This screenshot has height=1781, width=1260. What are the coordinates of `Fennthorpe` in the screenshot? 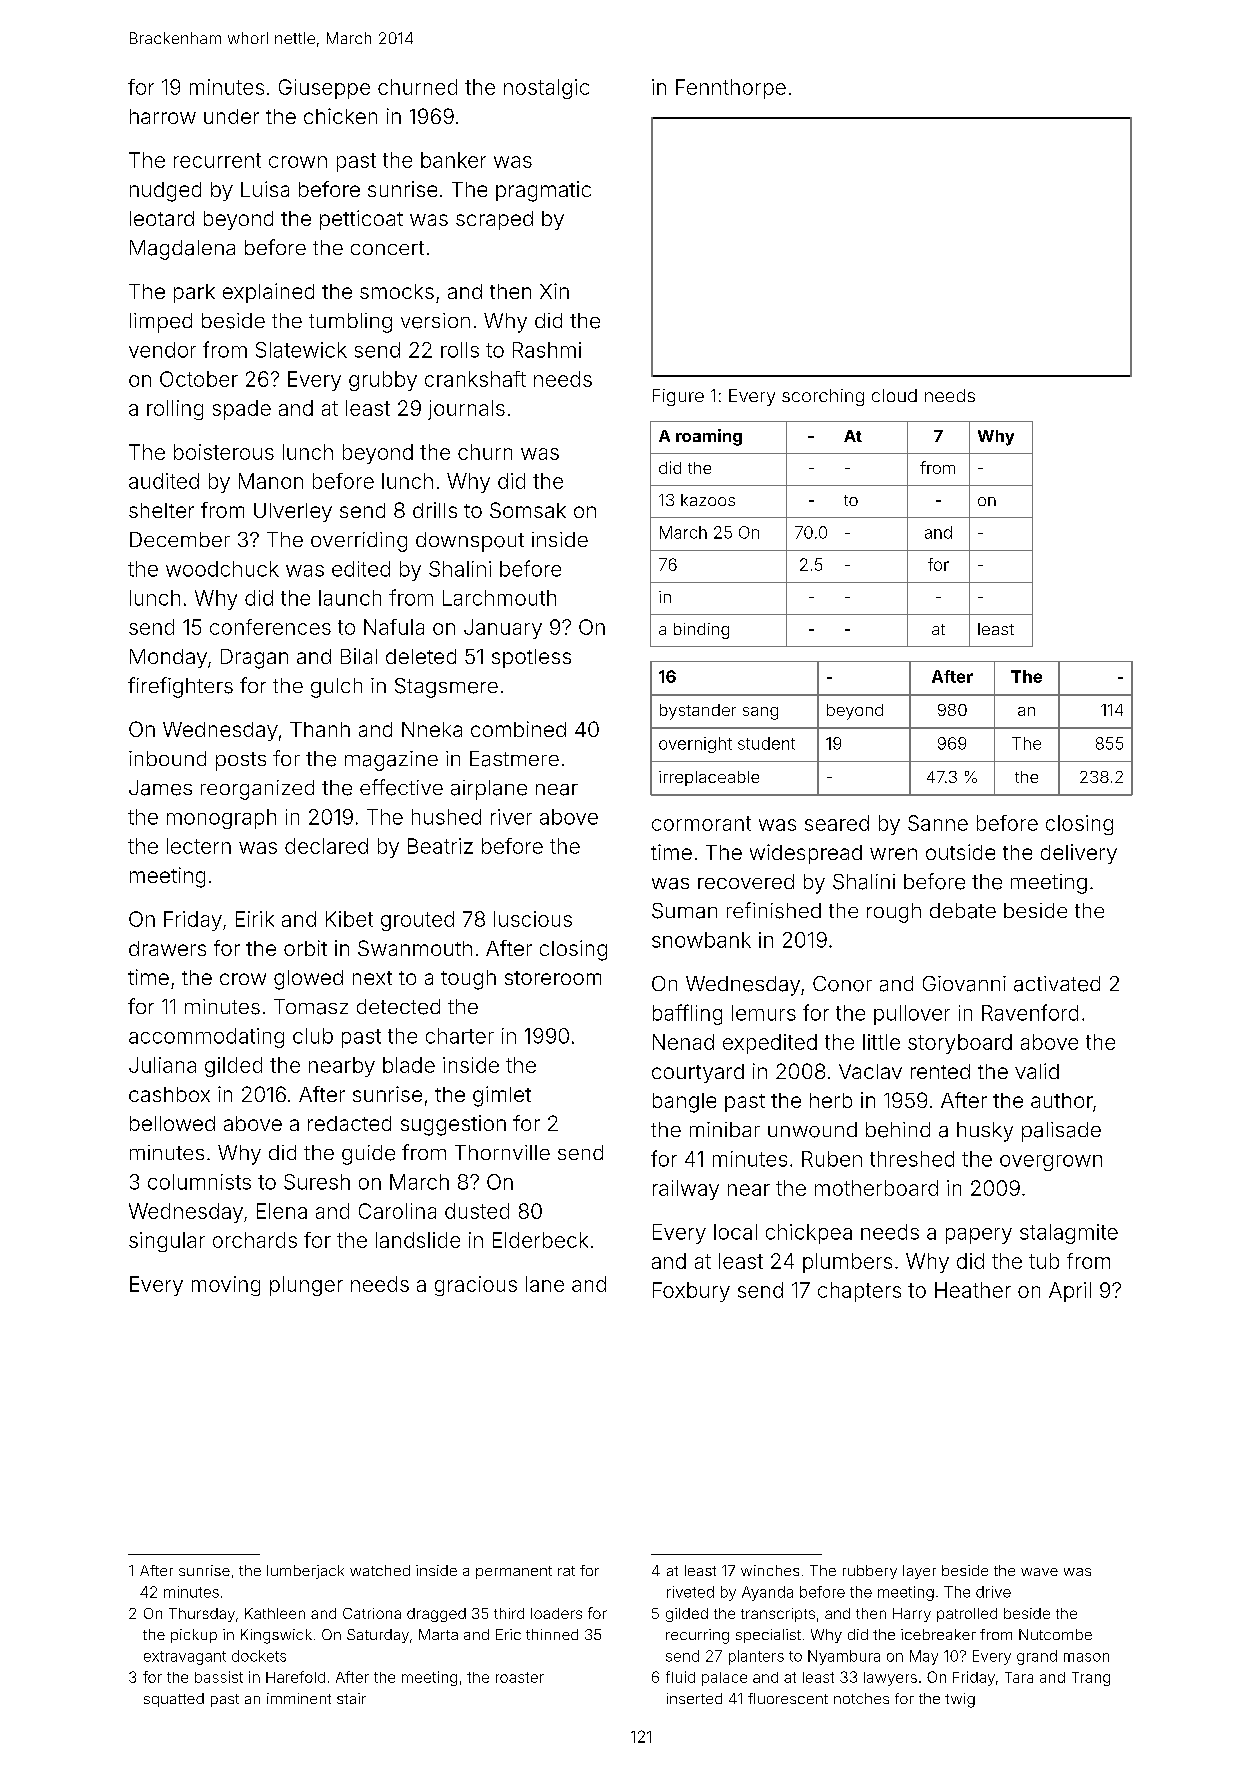 It's located at (731, 89).
